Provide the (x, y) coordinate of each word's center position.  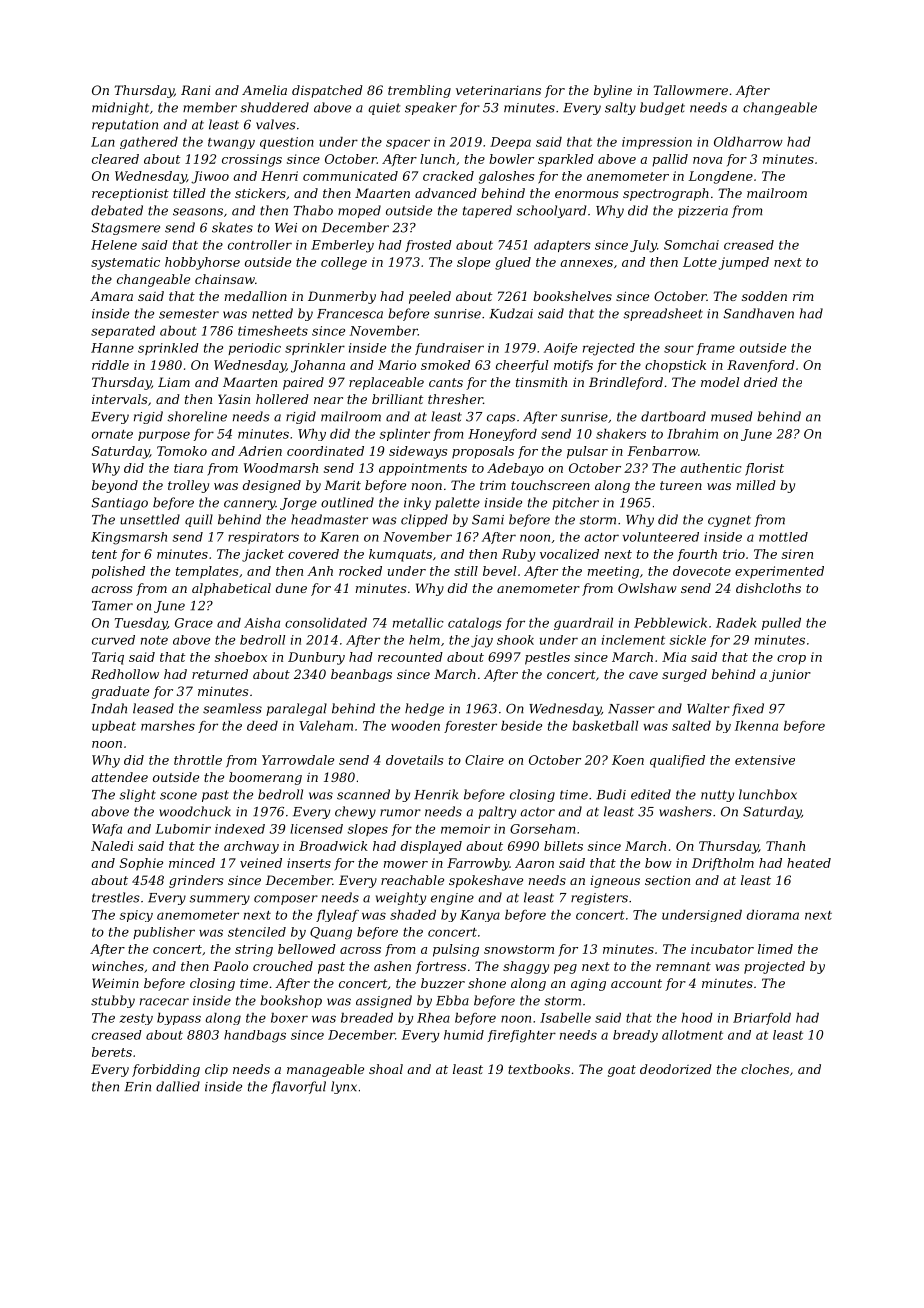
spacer (408, 144)
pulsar (587, 452)
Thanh (785, 846)
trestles (116, 897)
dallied (178, 1086)
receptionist (130, 195)
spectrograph (666, 194)
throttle (198, 760)
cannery (250, 505)
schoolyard (551, 211)
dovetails (414, 760)
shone (487, 983)
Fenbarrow (662, 451)
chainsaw (225, 279)
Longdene (720, 177)
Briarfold (762, 1019)
